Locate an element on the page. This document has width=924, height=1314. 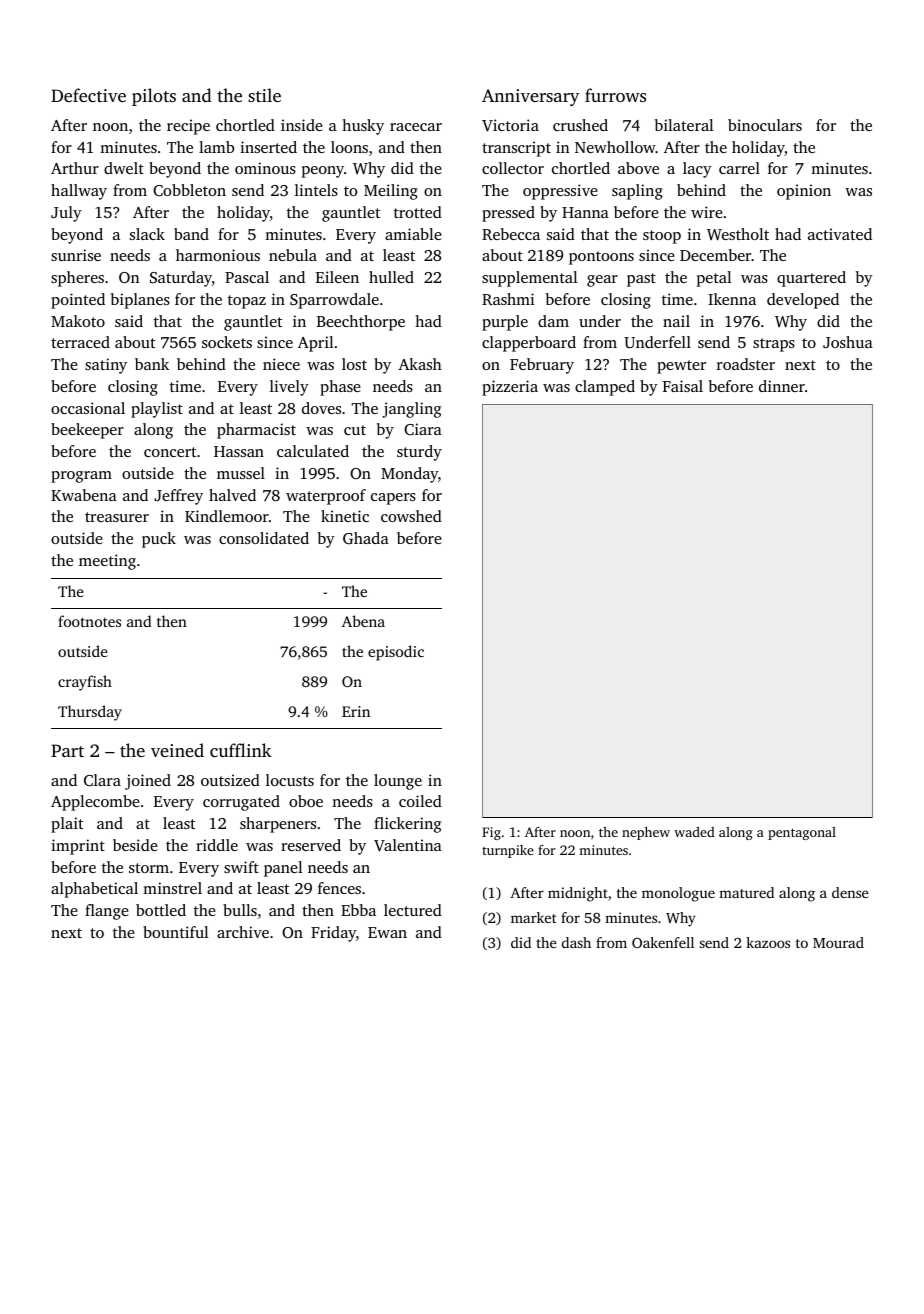
pewter is located at coordinates (681, 367).
